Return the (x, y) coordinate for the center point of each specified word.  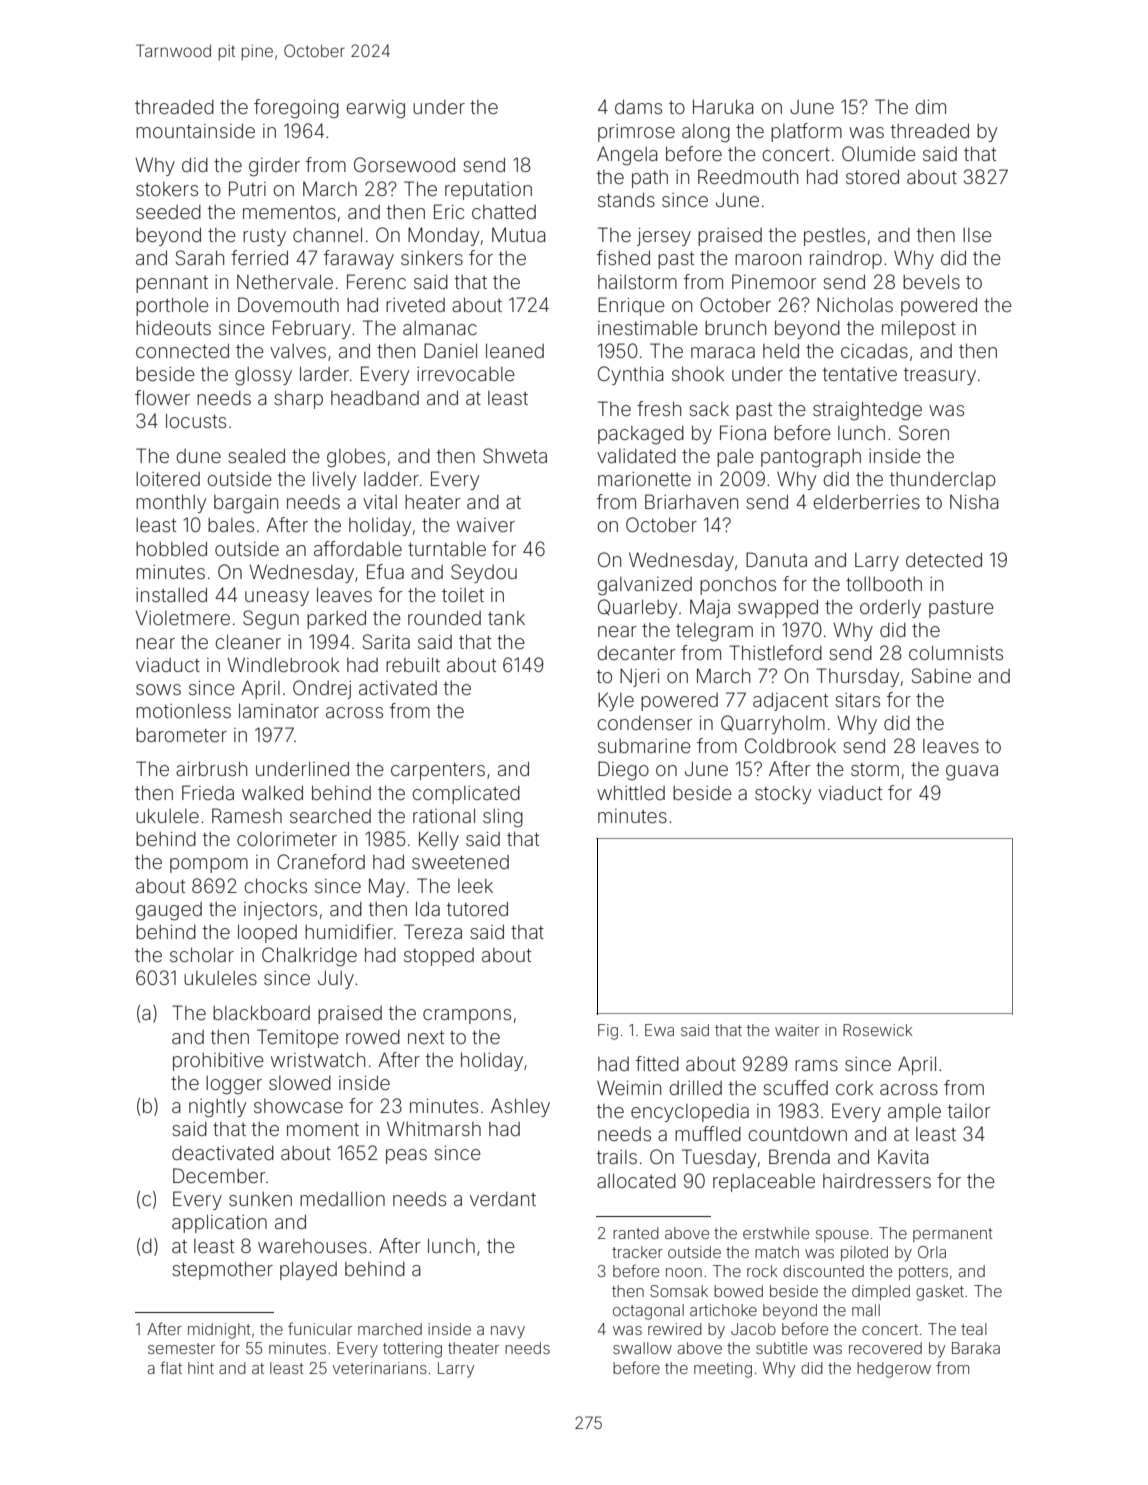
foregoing (296, 108)
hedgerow (894, 1370)
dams (638, 106)
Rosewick (877, 1030)
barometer (181, 735)
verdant (503, 1199)
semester (181, 1348)
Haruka (723, 106)
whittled (631, 793)
